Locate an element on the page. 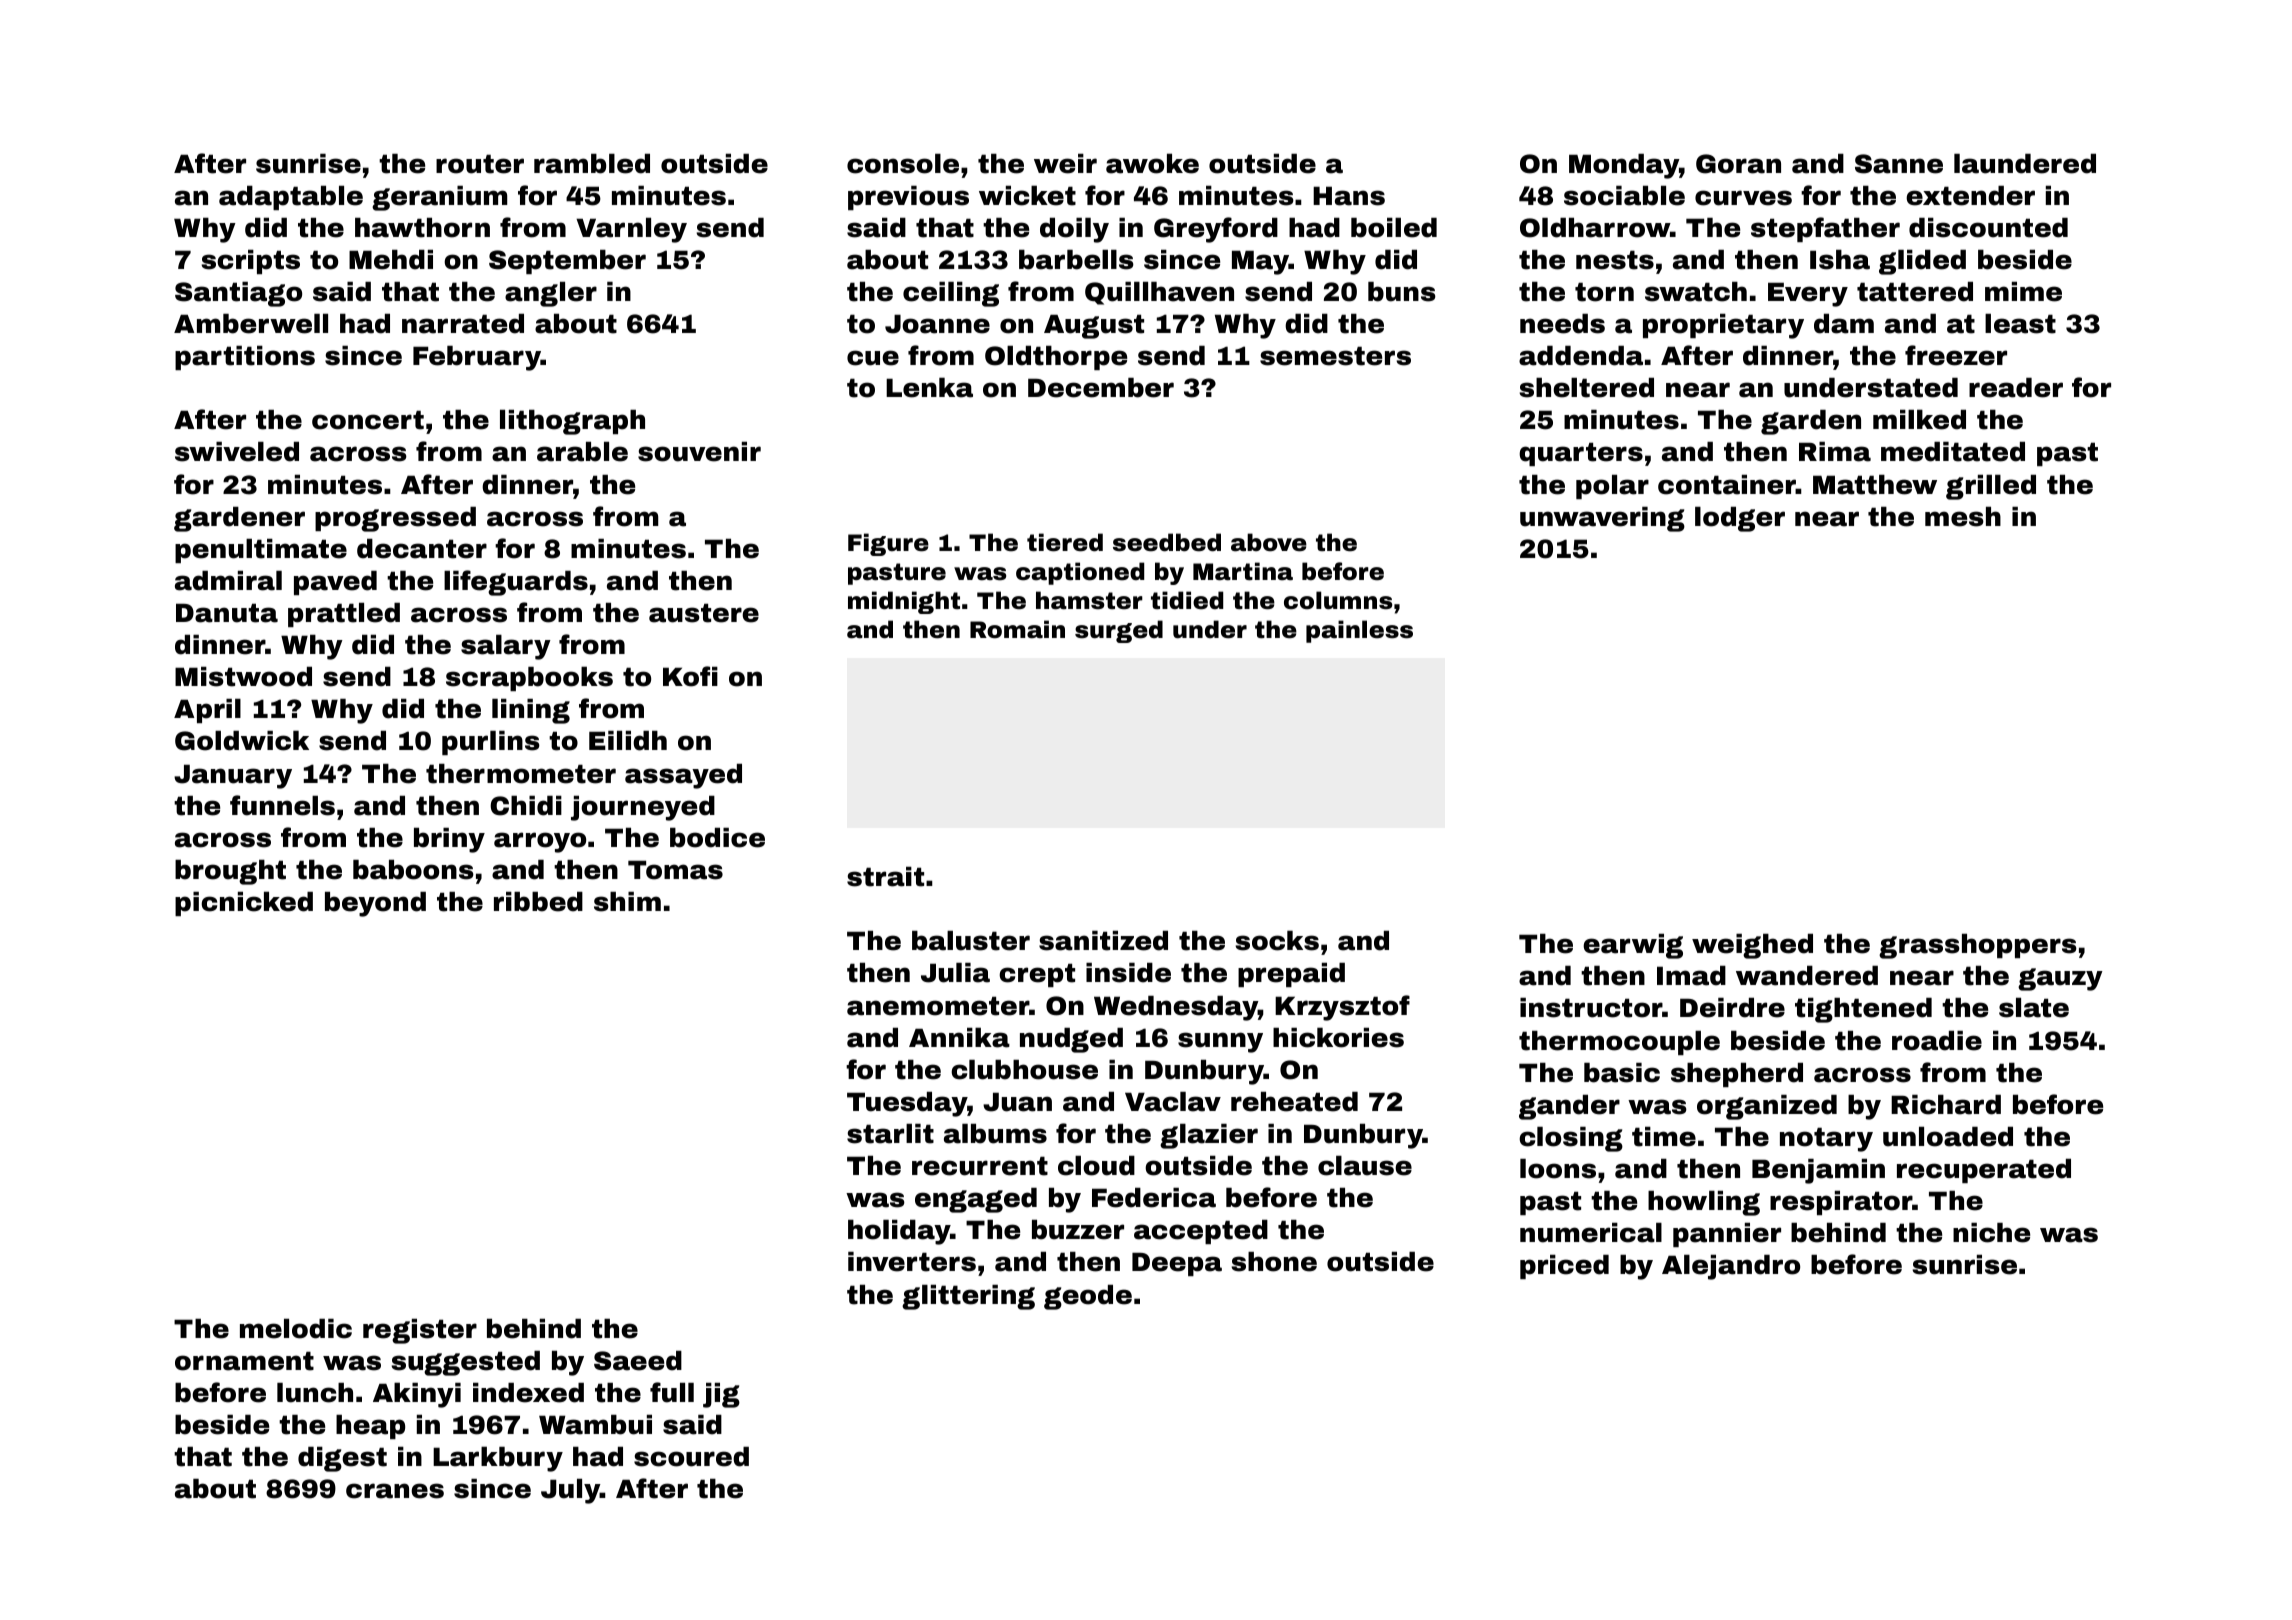 The width and height of the document is (2292, 1620). thermocouple is located at coordinates (1619, 1043).
